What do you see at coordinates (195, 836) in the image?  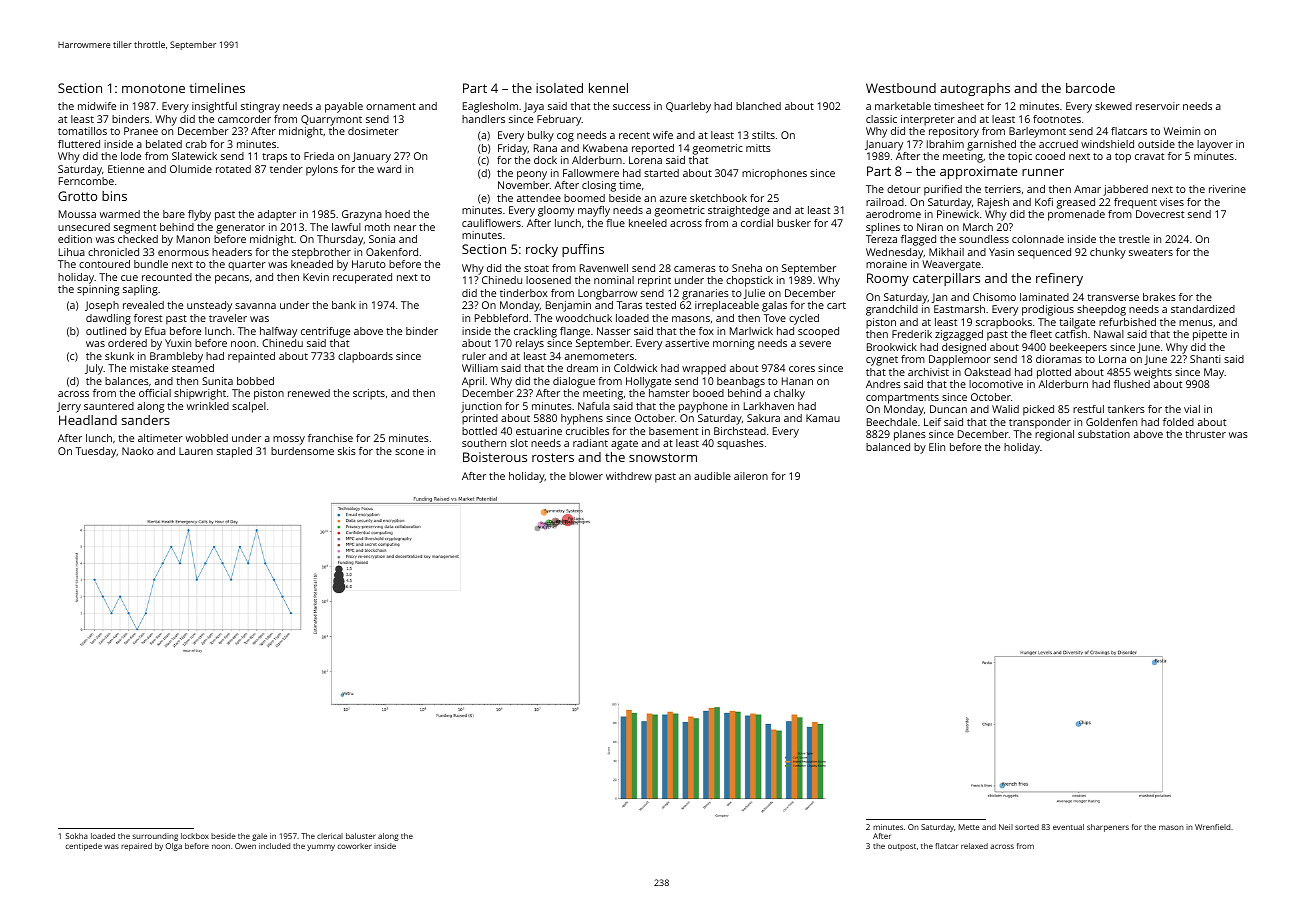 I see `lockbox` at bounding box center [195, 836].
